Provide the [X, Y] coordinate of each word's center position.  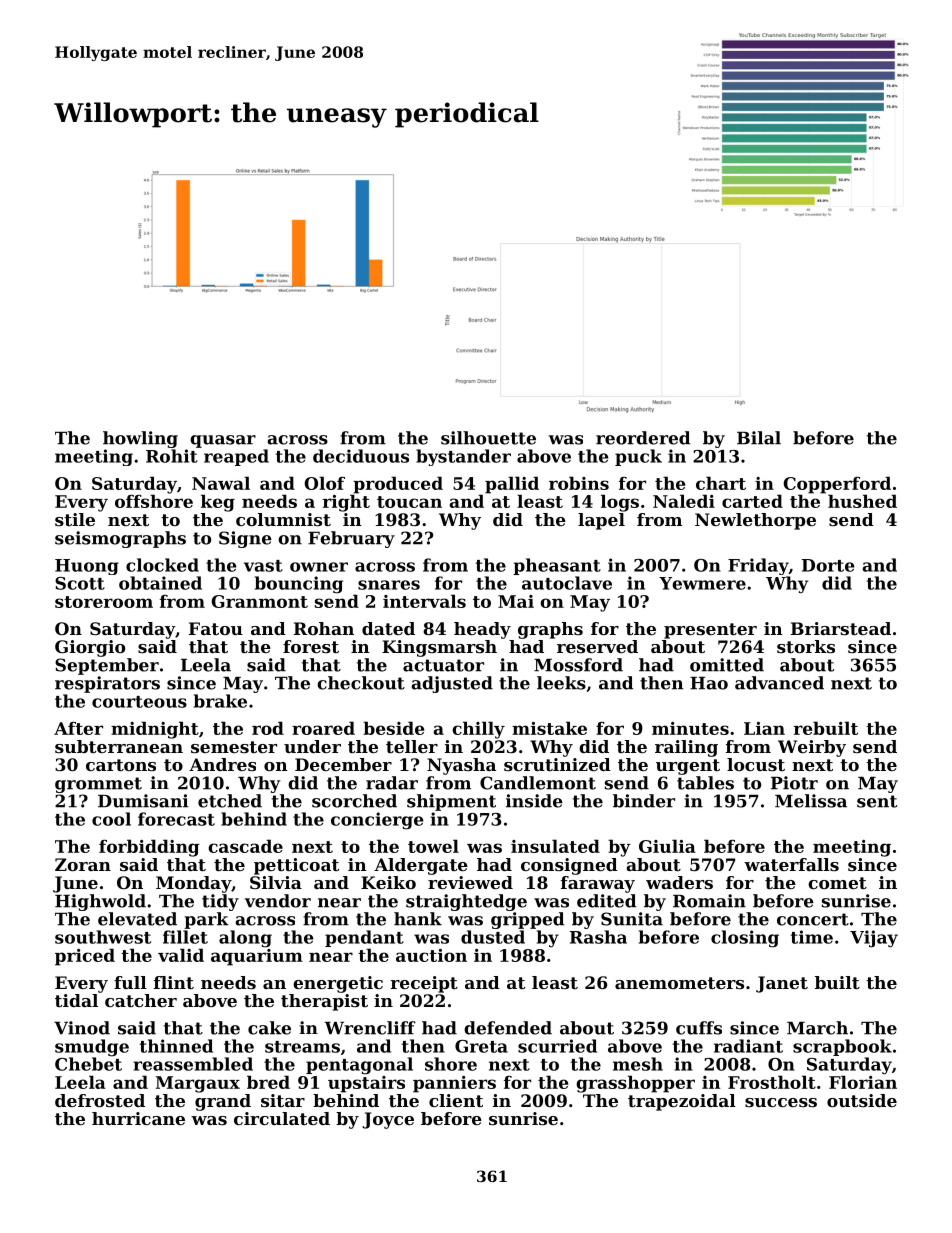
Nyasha [461, 766]
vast [263, 566]
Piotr [794, 783]
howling [140, 439]
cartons [121, 765]
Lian [764, 728]
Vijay [874, 939]
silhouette [488, 438]
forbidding [149, 848]
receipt [424, 984]
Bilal [759, 438]
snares [389, 585]
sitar [283, 1100]
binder [644, 801]
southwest [103, 937]
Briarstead [841, 628]
